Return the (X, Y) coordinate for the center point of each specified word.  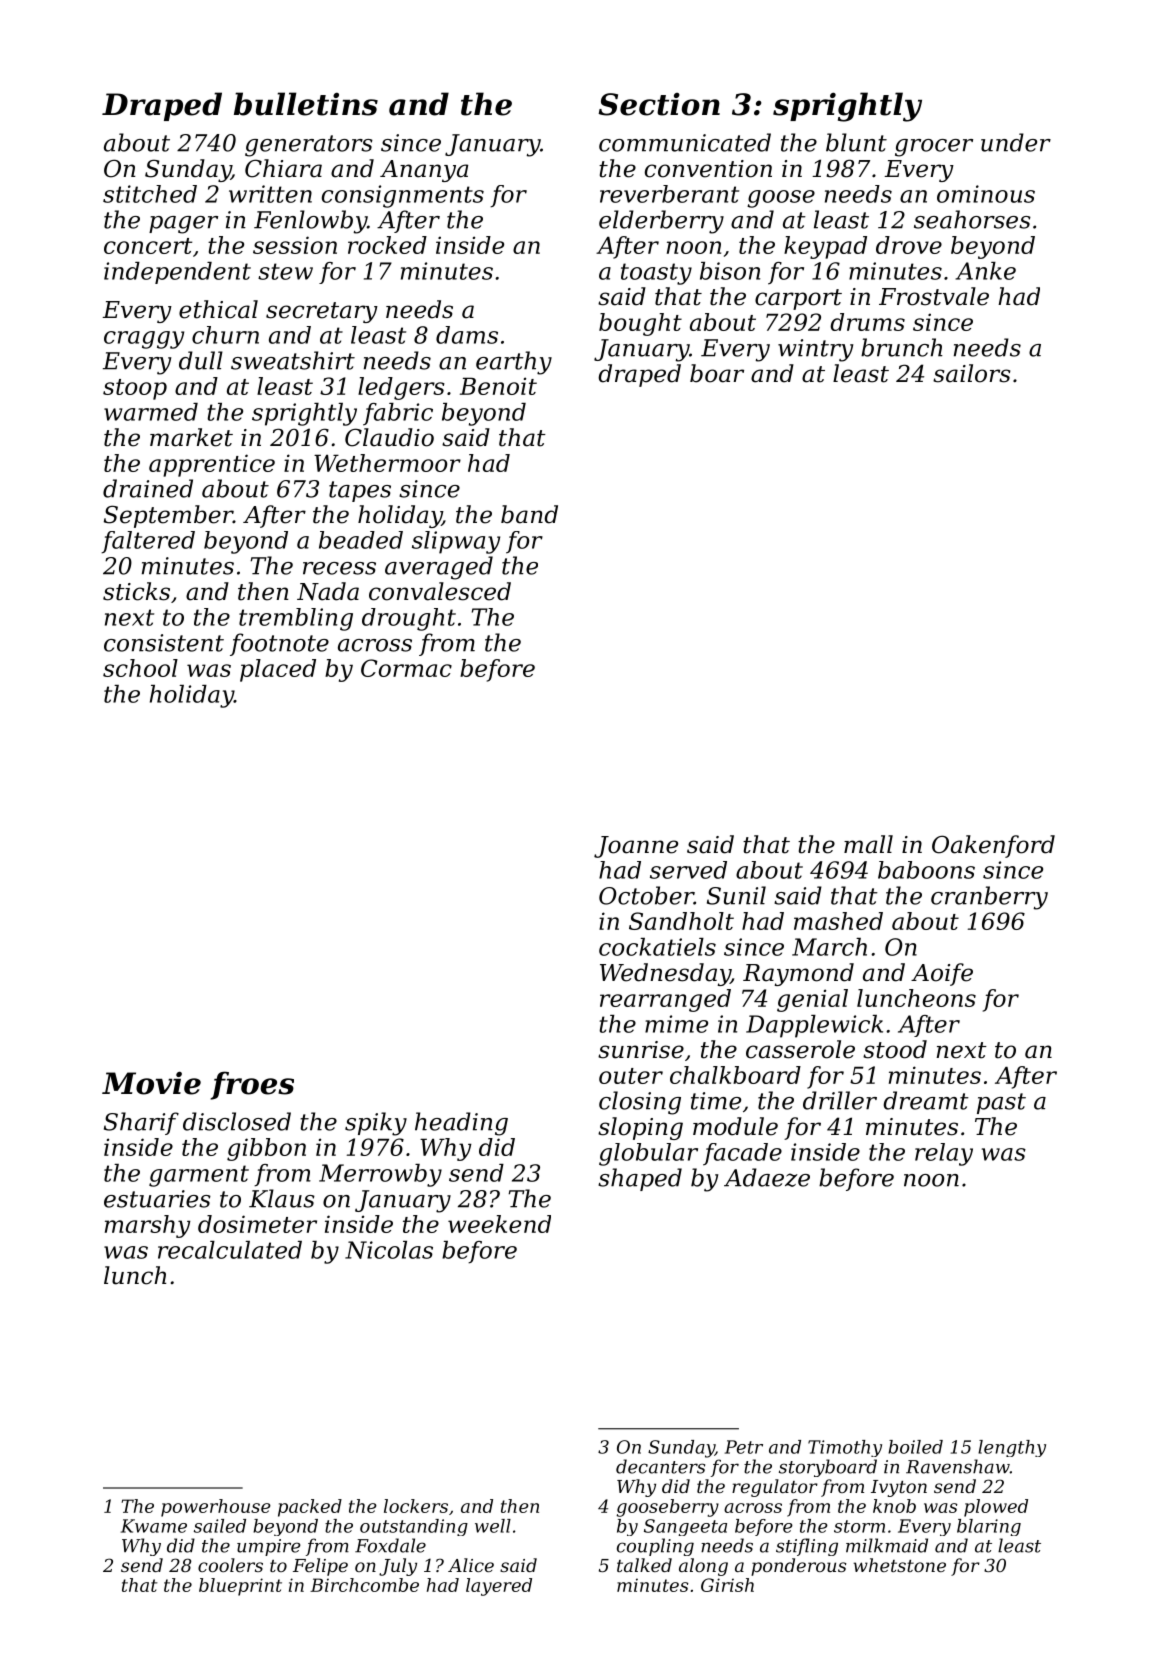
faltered (148, 542)
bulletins (306, 104)
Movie (151, 1083)
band (529, 514)
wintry (815, 350)
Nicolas (389, 1250)
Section (659, 104)
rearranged (665, 1000)
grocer (934, 148)
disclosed (237, 1121)
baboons (926, 870)
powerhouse (216, 1508)
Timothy (845, 1448)
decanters (660, 1466)
